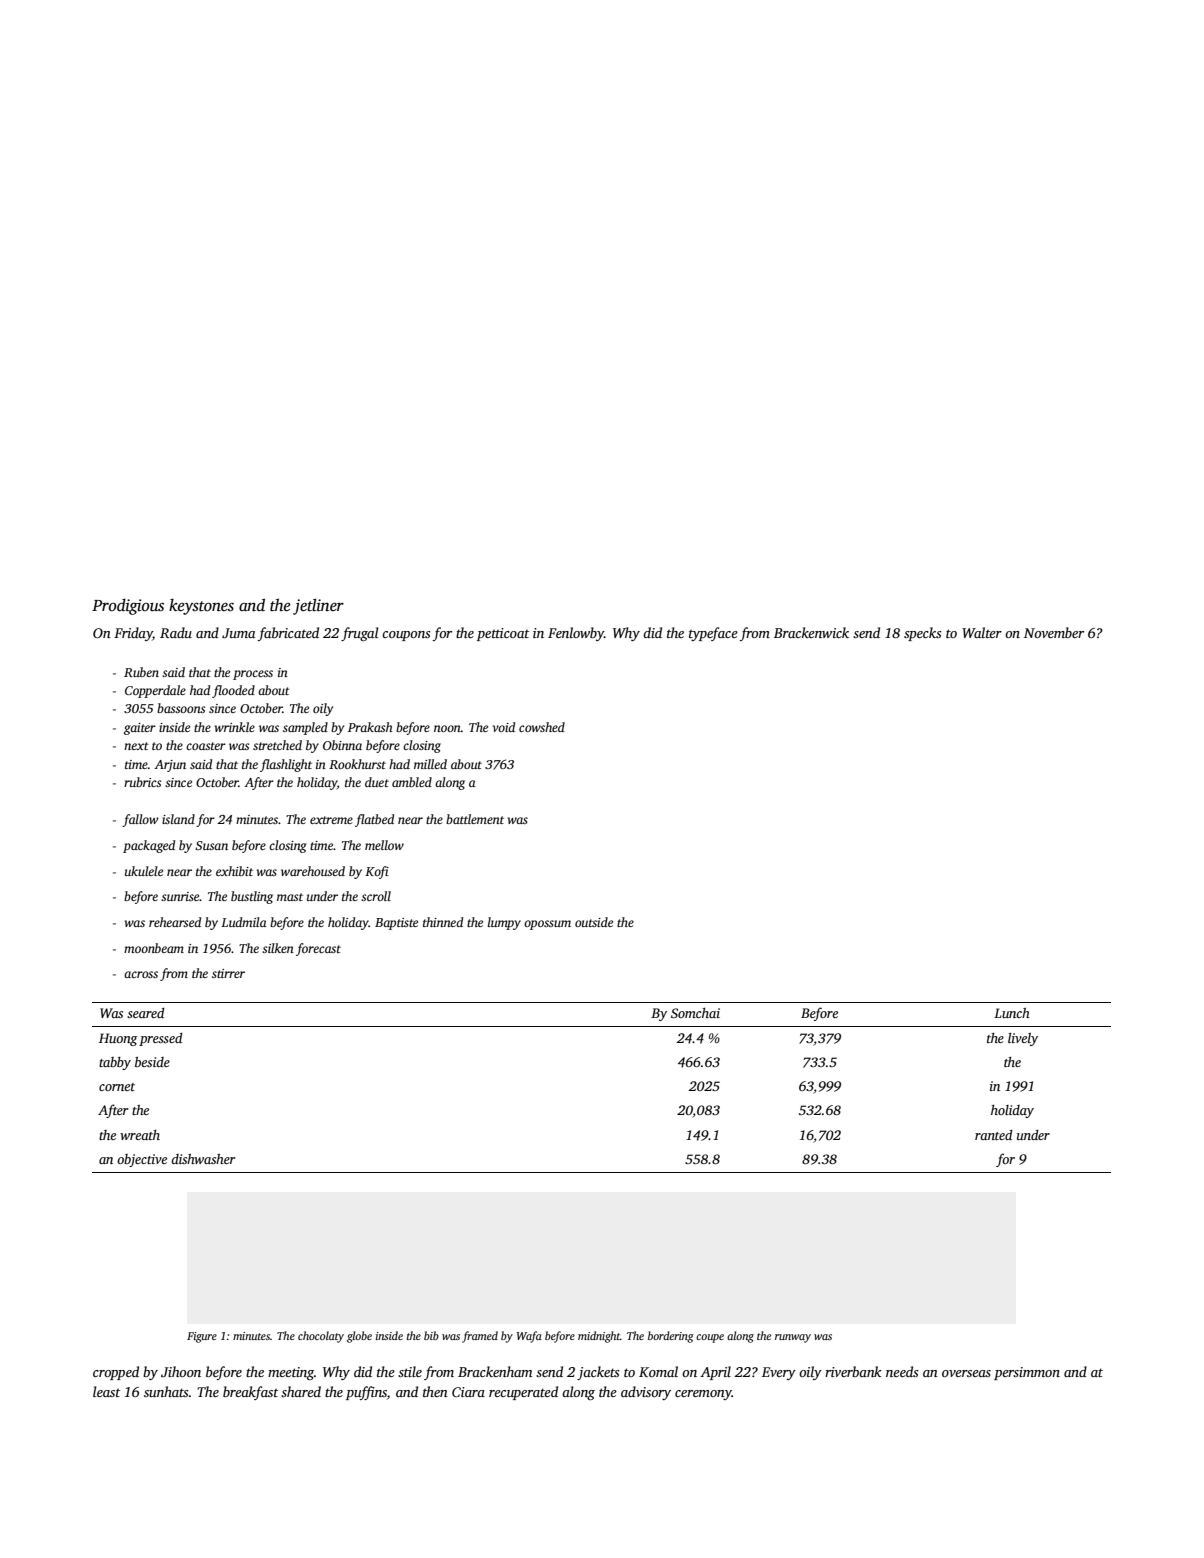 This image has width=1204, height=1558. What do you see at coordinates (982, 632) in the image?
I see `Walter` at bounding box center [982, 632].
